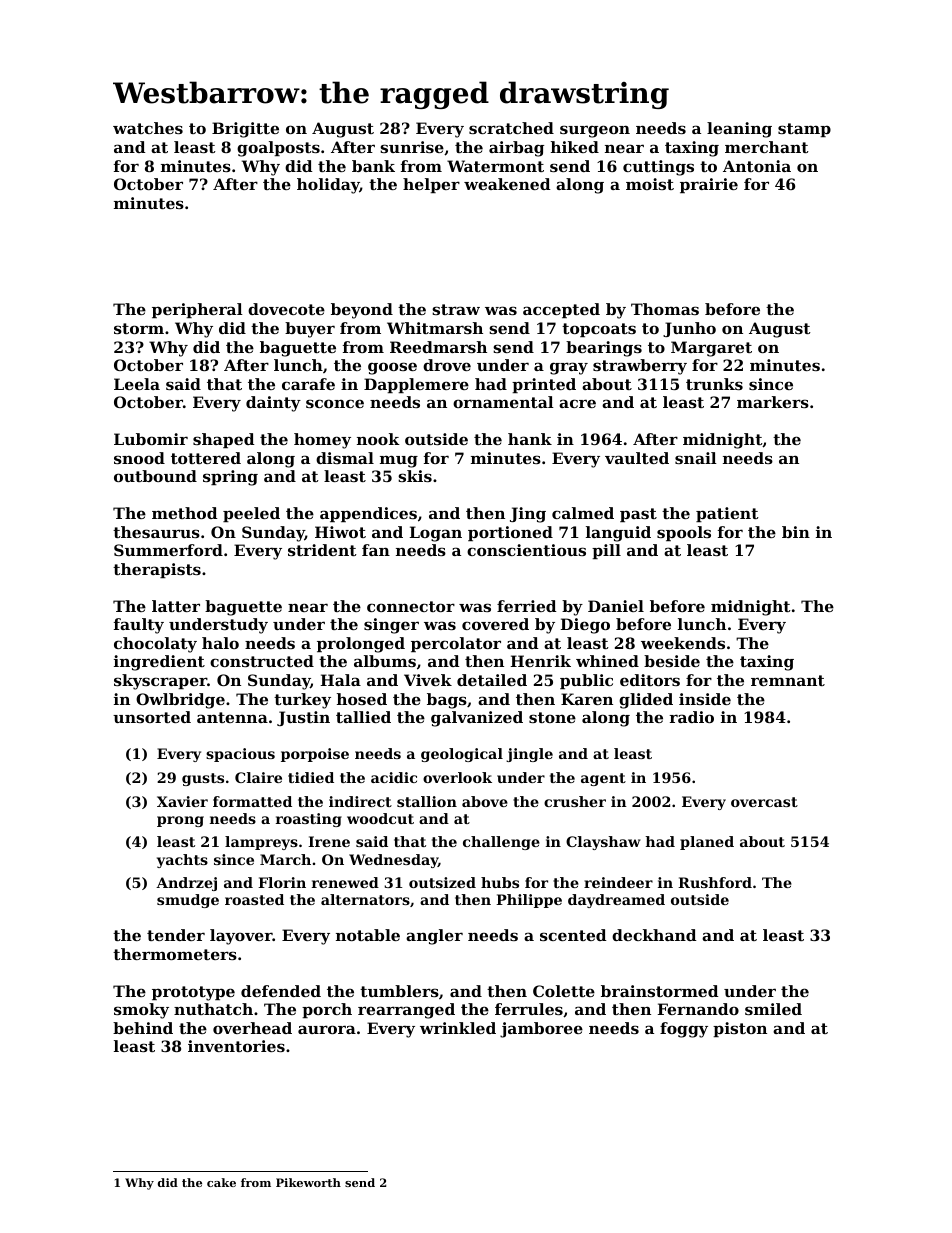  Describe the element at coordinates (220, 643) in the document. I see `halo` at that location.
